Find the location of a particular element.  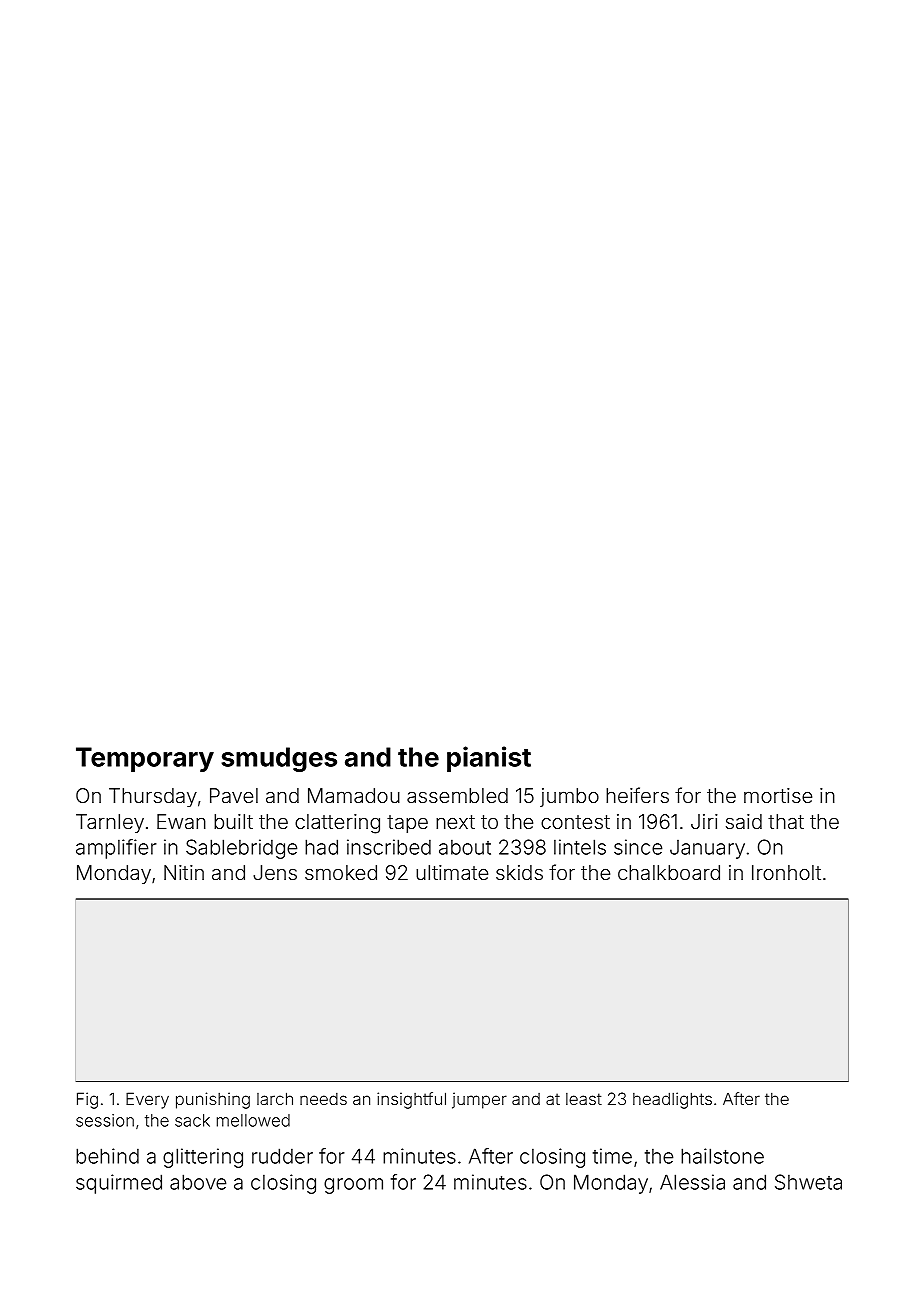

least is located at coordinates (584, 1099).
